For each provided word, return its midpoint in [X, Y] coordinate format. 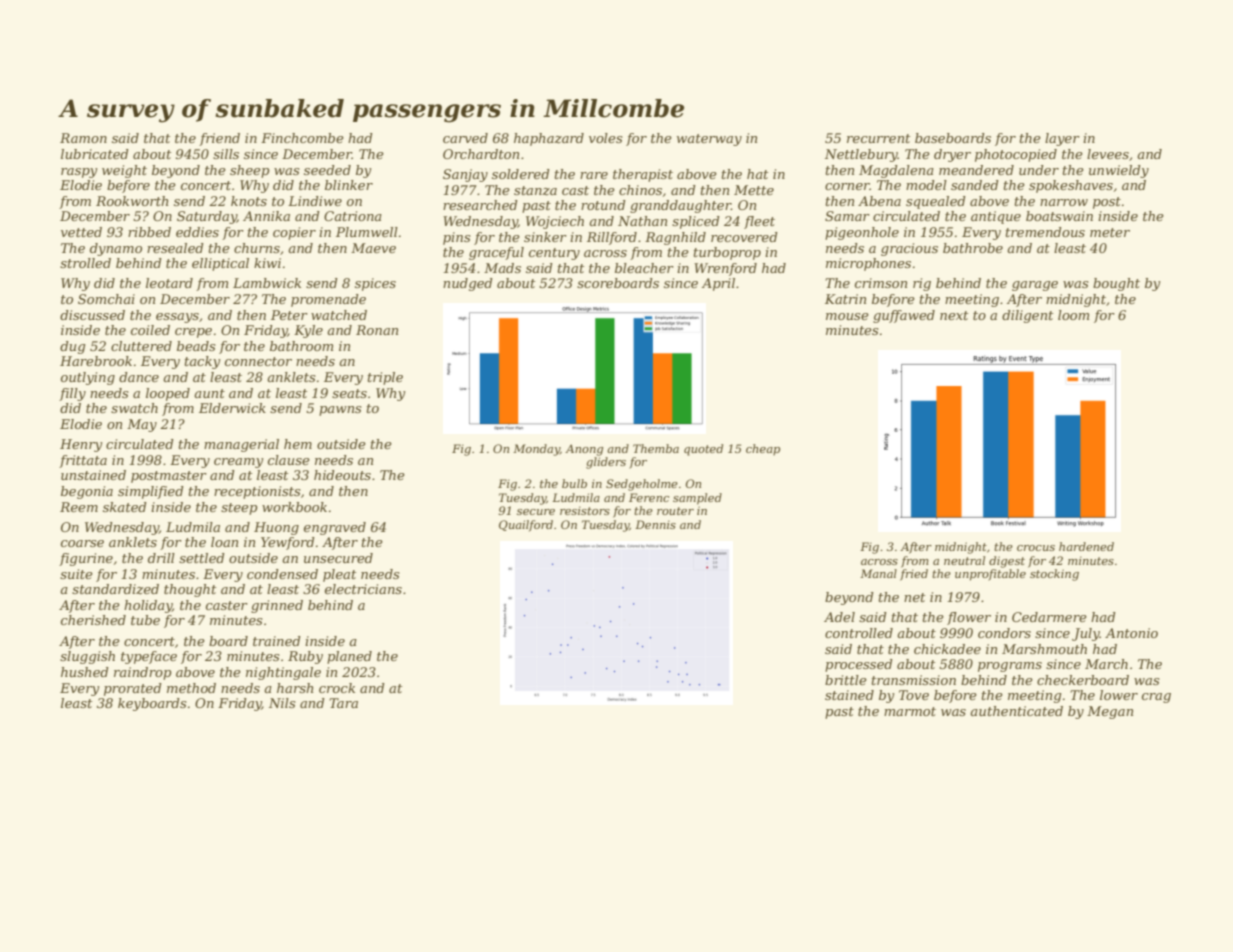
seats [349, 393]
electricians [363, 589]
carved [465, 138]
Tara [343, 703]
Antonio [1131, 633]
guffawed [904, 316]
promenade [328, 300]
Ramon [83, 138]
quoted [703, 450]
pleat [339, 575]
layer [1062, 139]
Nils [282, 703]
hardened [1086, 546]
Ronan [377, 330]
